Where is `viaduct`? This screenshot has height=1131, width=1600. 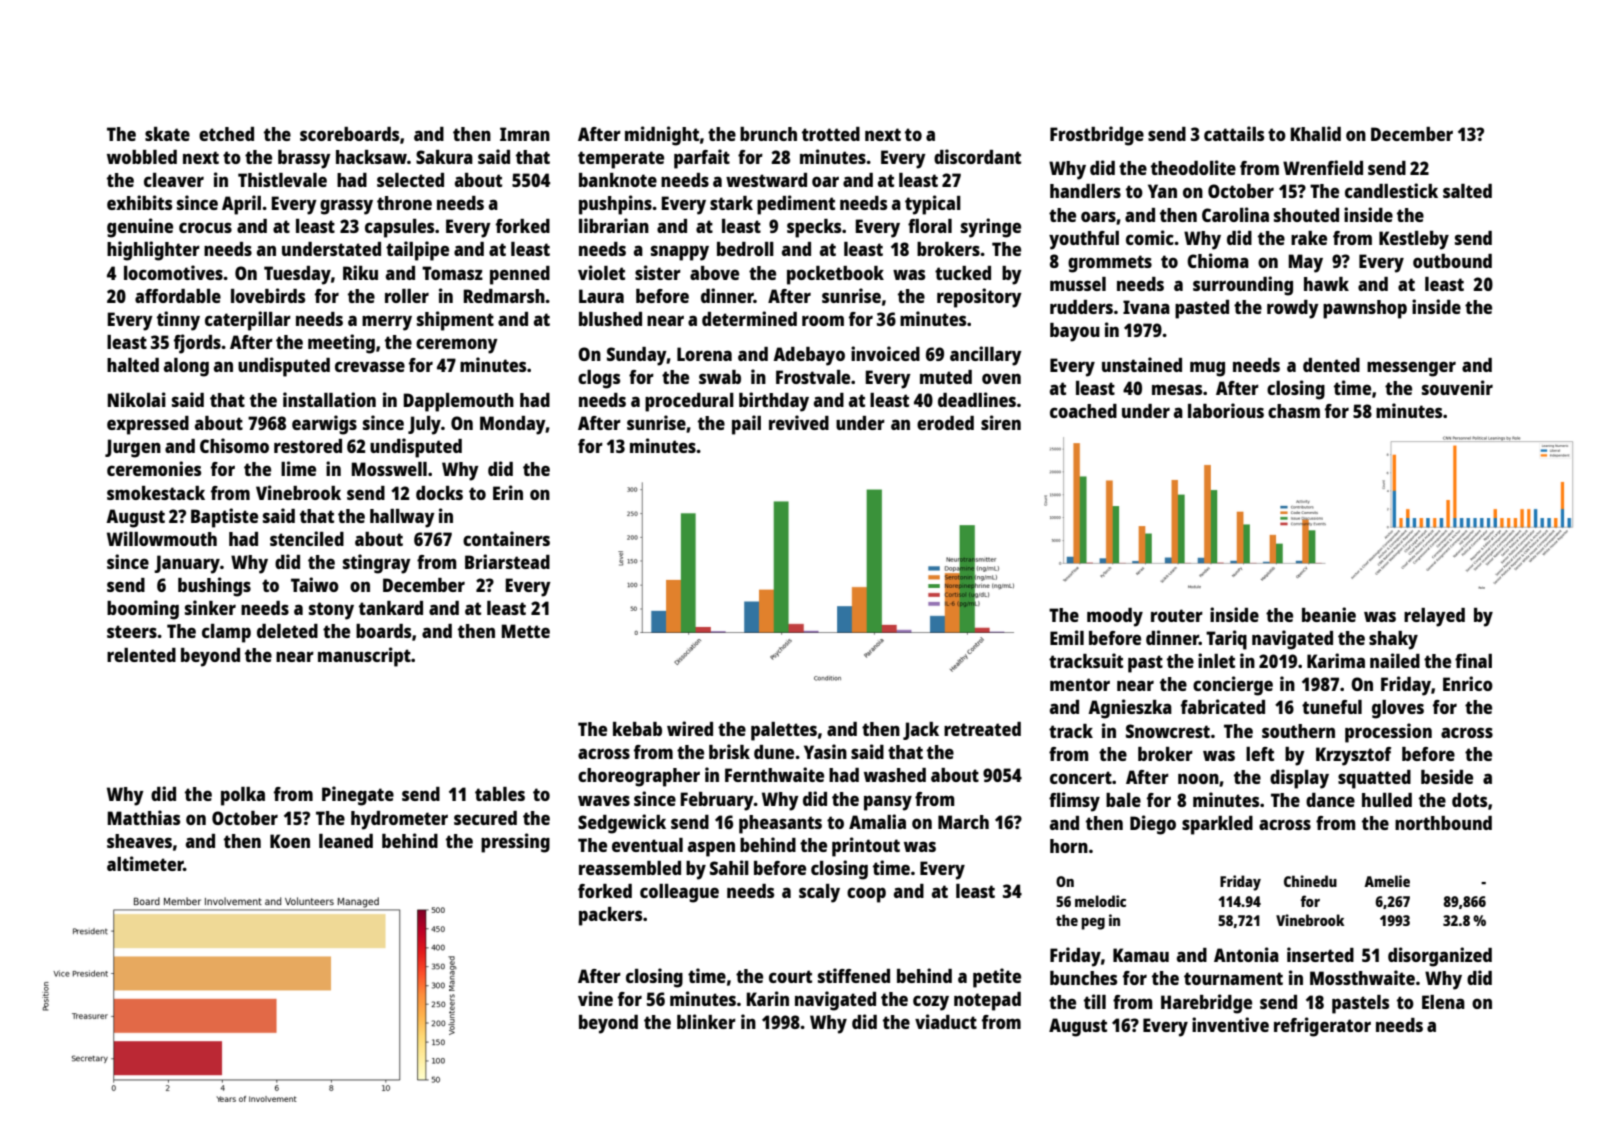
viaduct is located at coordinates (946, 1021).
